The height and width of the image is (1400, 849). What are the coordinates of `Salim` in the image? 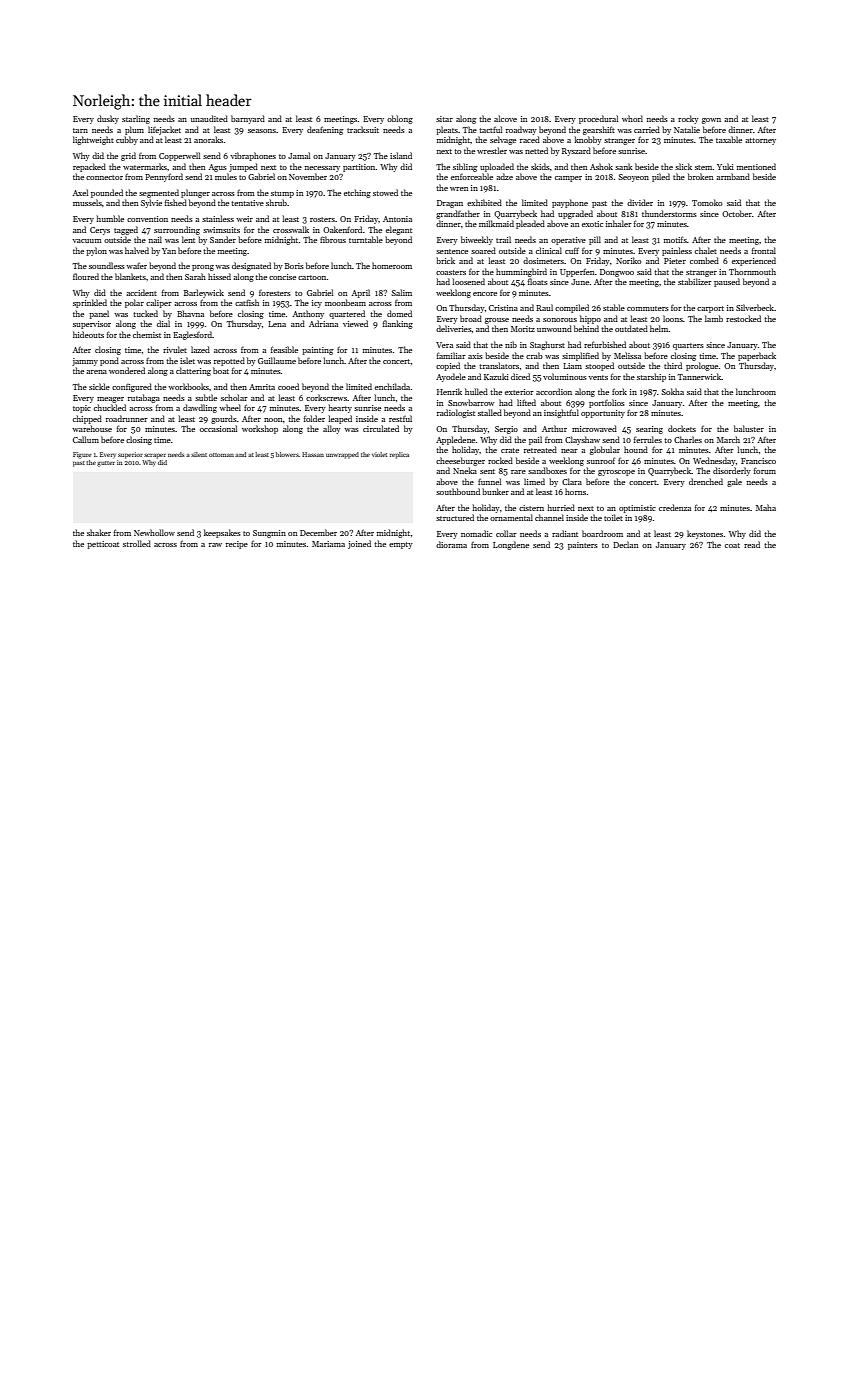 It's located at (402, 292).
